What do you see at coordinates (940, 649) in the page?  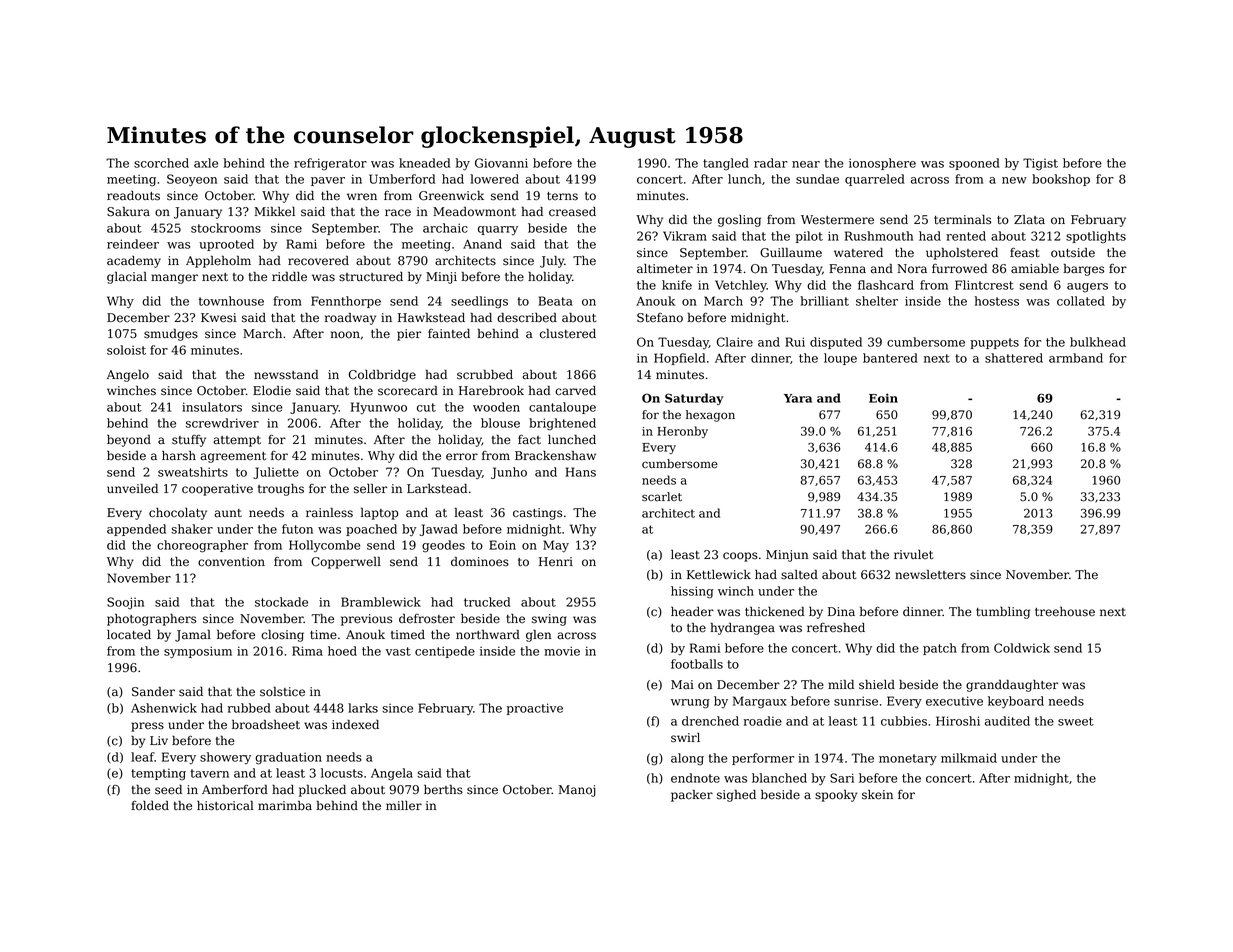 I see `patch` at bounding box center [940, 649].
